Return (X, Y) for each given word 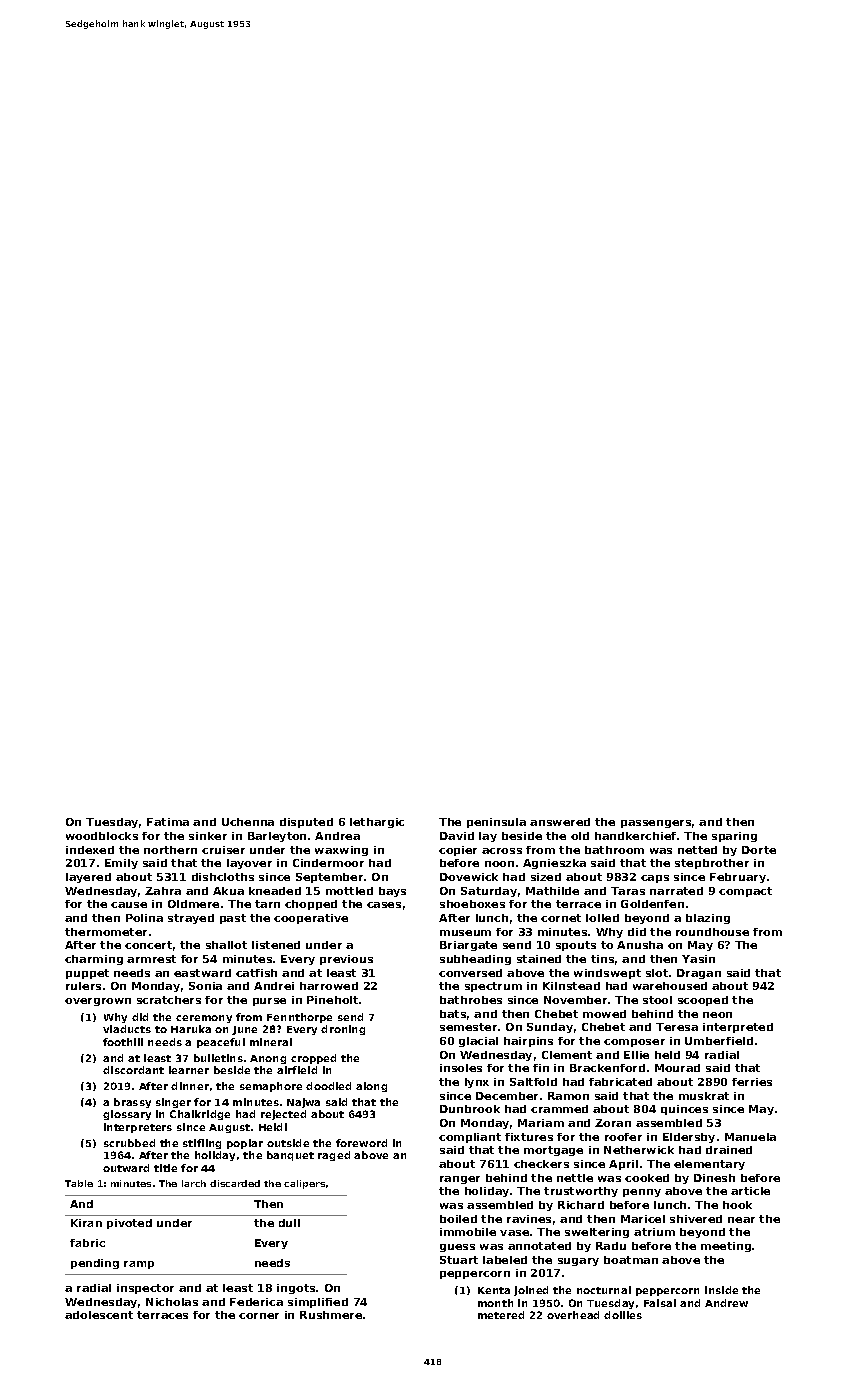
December (507, 1096)
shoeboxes (472, 904)
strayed (191, 919)
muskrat (704, 1096)
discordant (133, 1070)
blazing (708, 919)
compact (745, 892)
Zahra (163, 891)
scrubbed (129, 1143)
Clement (567, 1055)
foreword (361, 1143)
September (329, 878)
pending (95, 1264)
